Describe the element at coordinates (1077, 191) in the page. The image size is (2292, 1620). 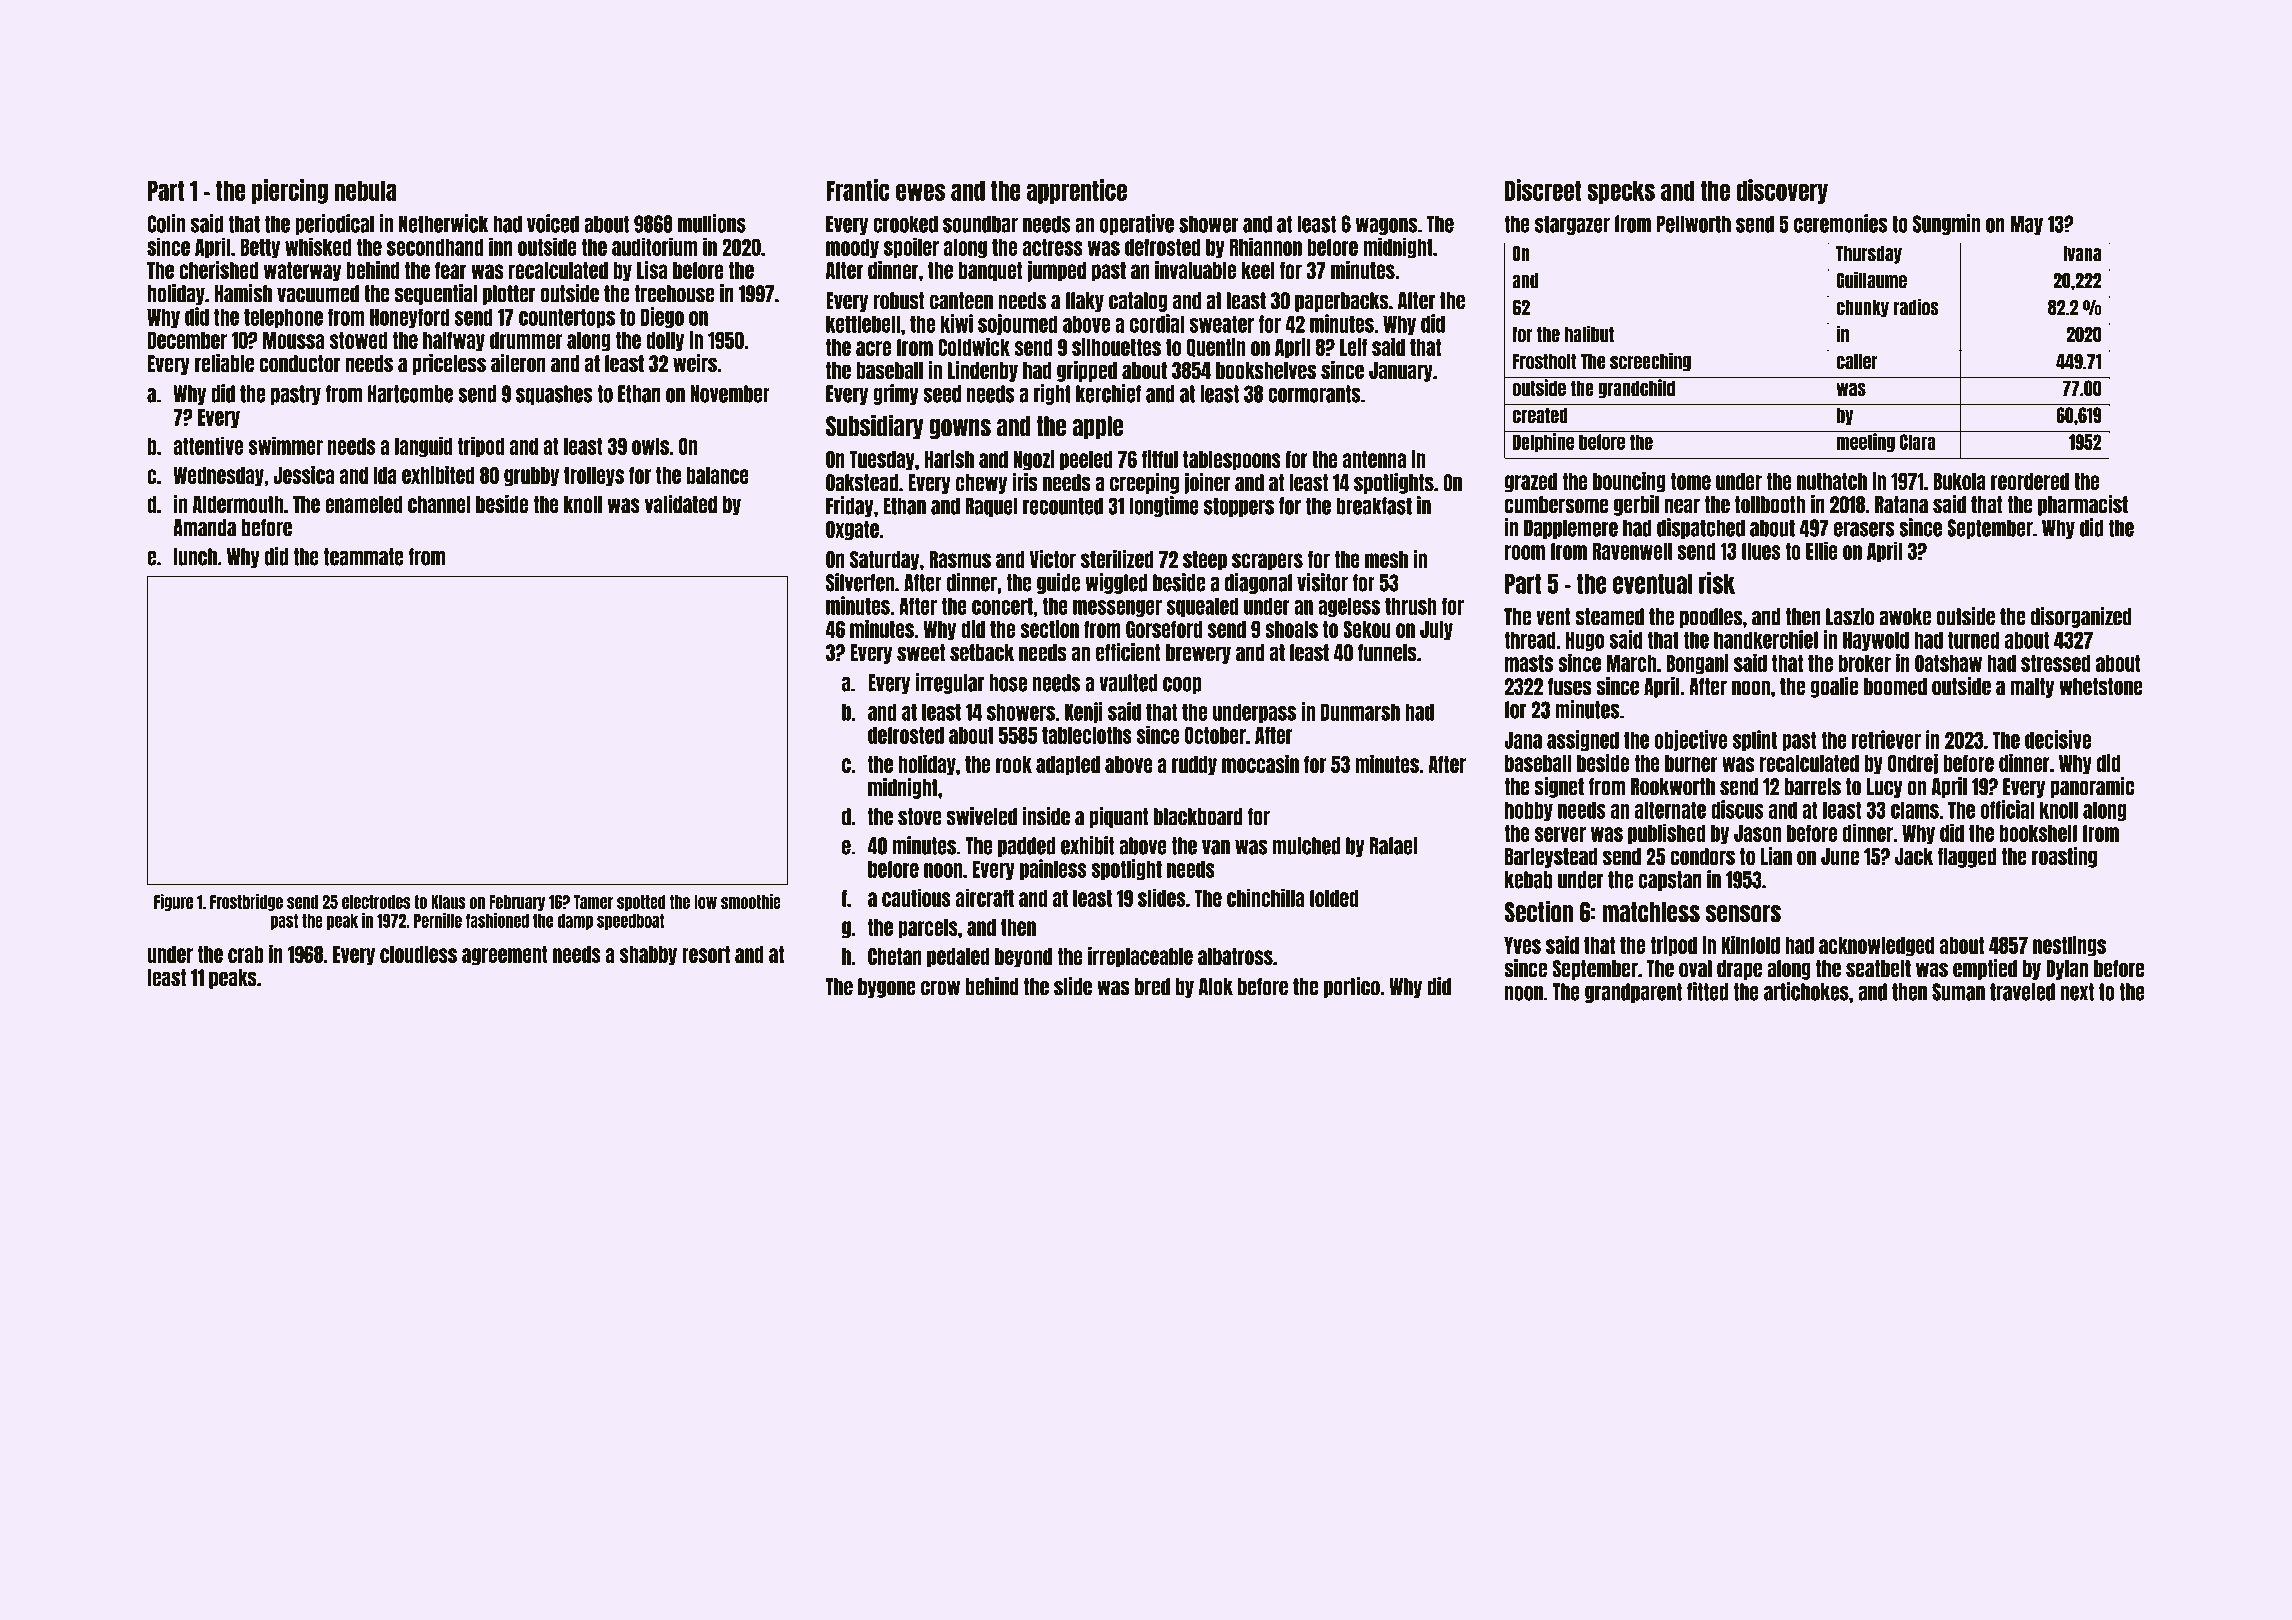
I see `apprentice` at that location.
